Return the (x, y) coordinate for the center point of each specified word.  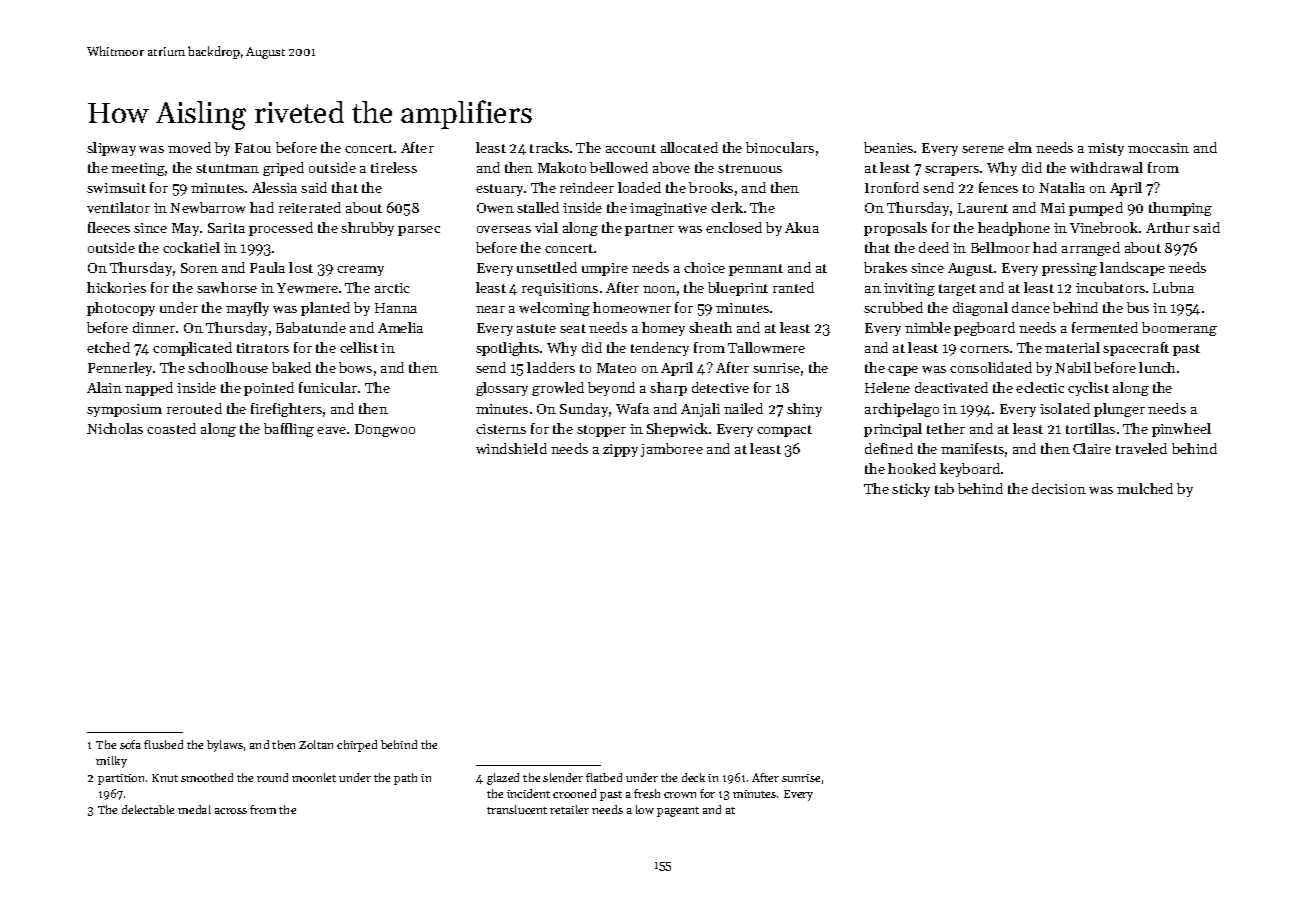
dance (1031, 307)
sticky (911, 490)
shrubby (367, 229)
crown (680, 795)
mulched (1145, 488)
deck (693, 777)
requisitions (560, 289)
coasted (171, 428)
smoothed (207, 777)
